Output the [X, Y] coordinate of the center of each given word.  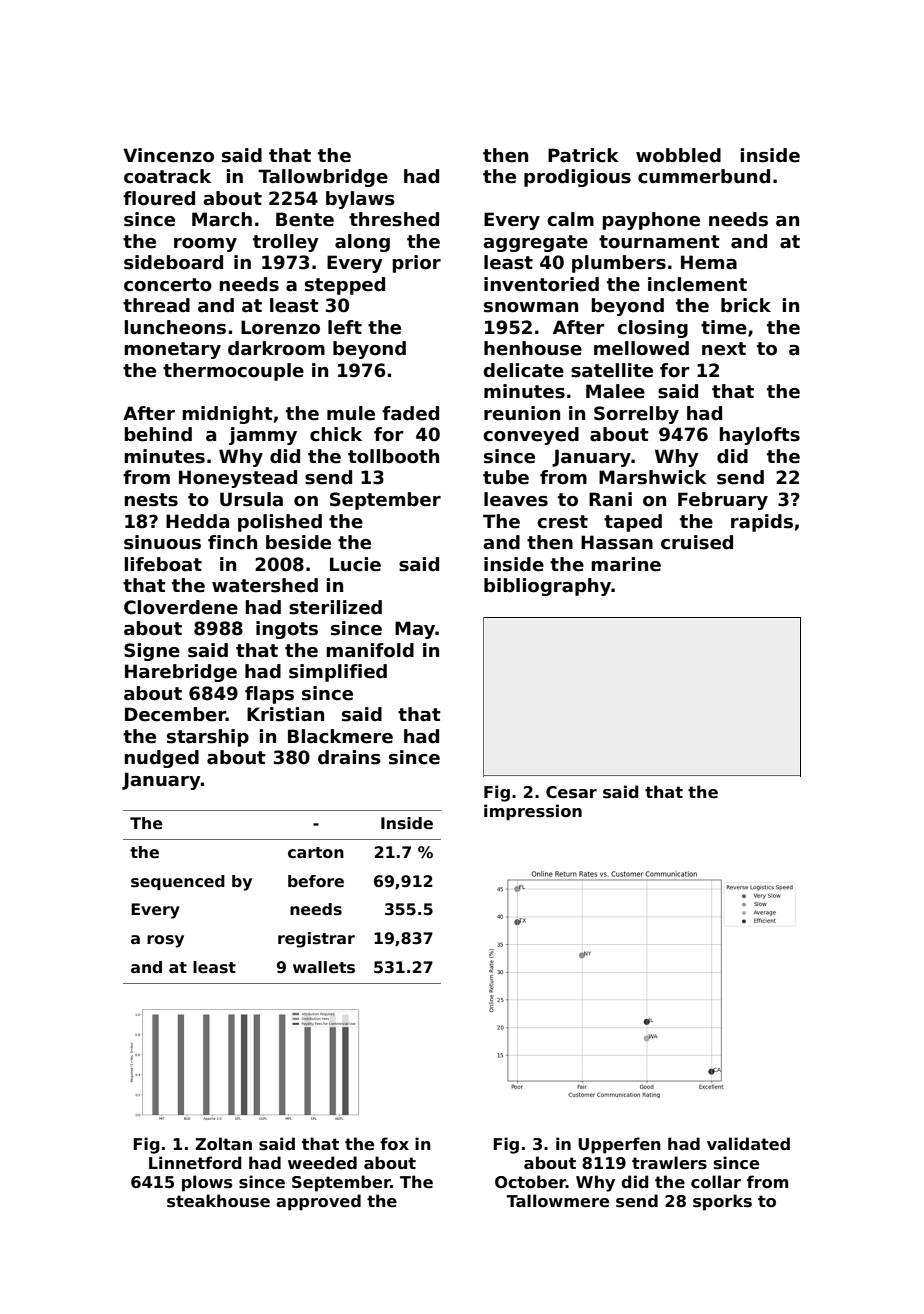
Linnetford [195, 1163]
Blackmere [340, 736]
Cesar [571, 792]
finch [232, 542]
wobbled [678, 155]
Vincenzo [168, 155]
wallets [324, 967]
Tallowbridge [323, 178]
